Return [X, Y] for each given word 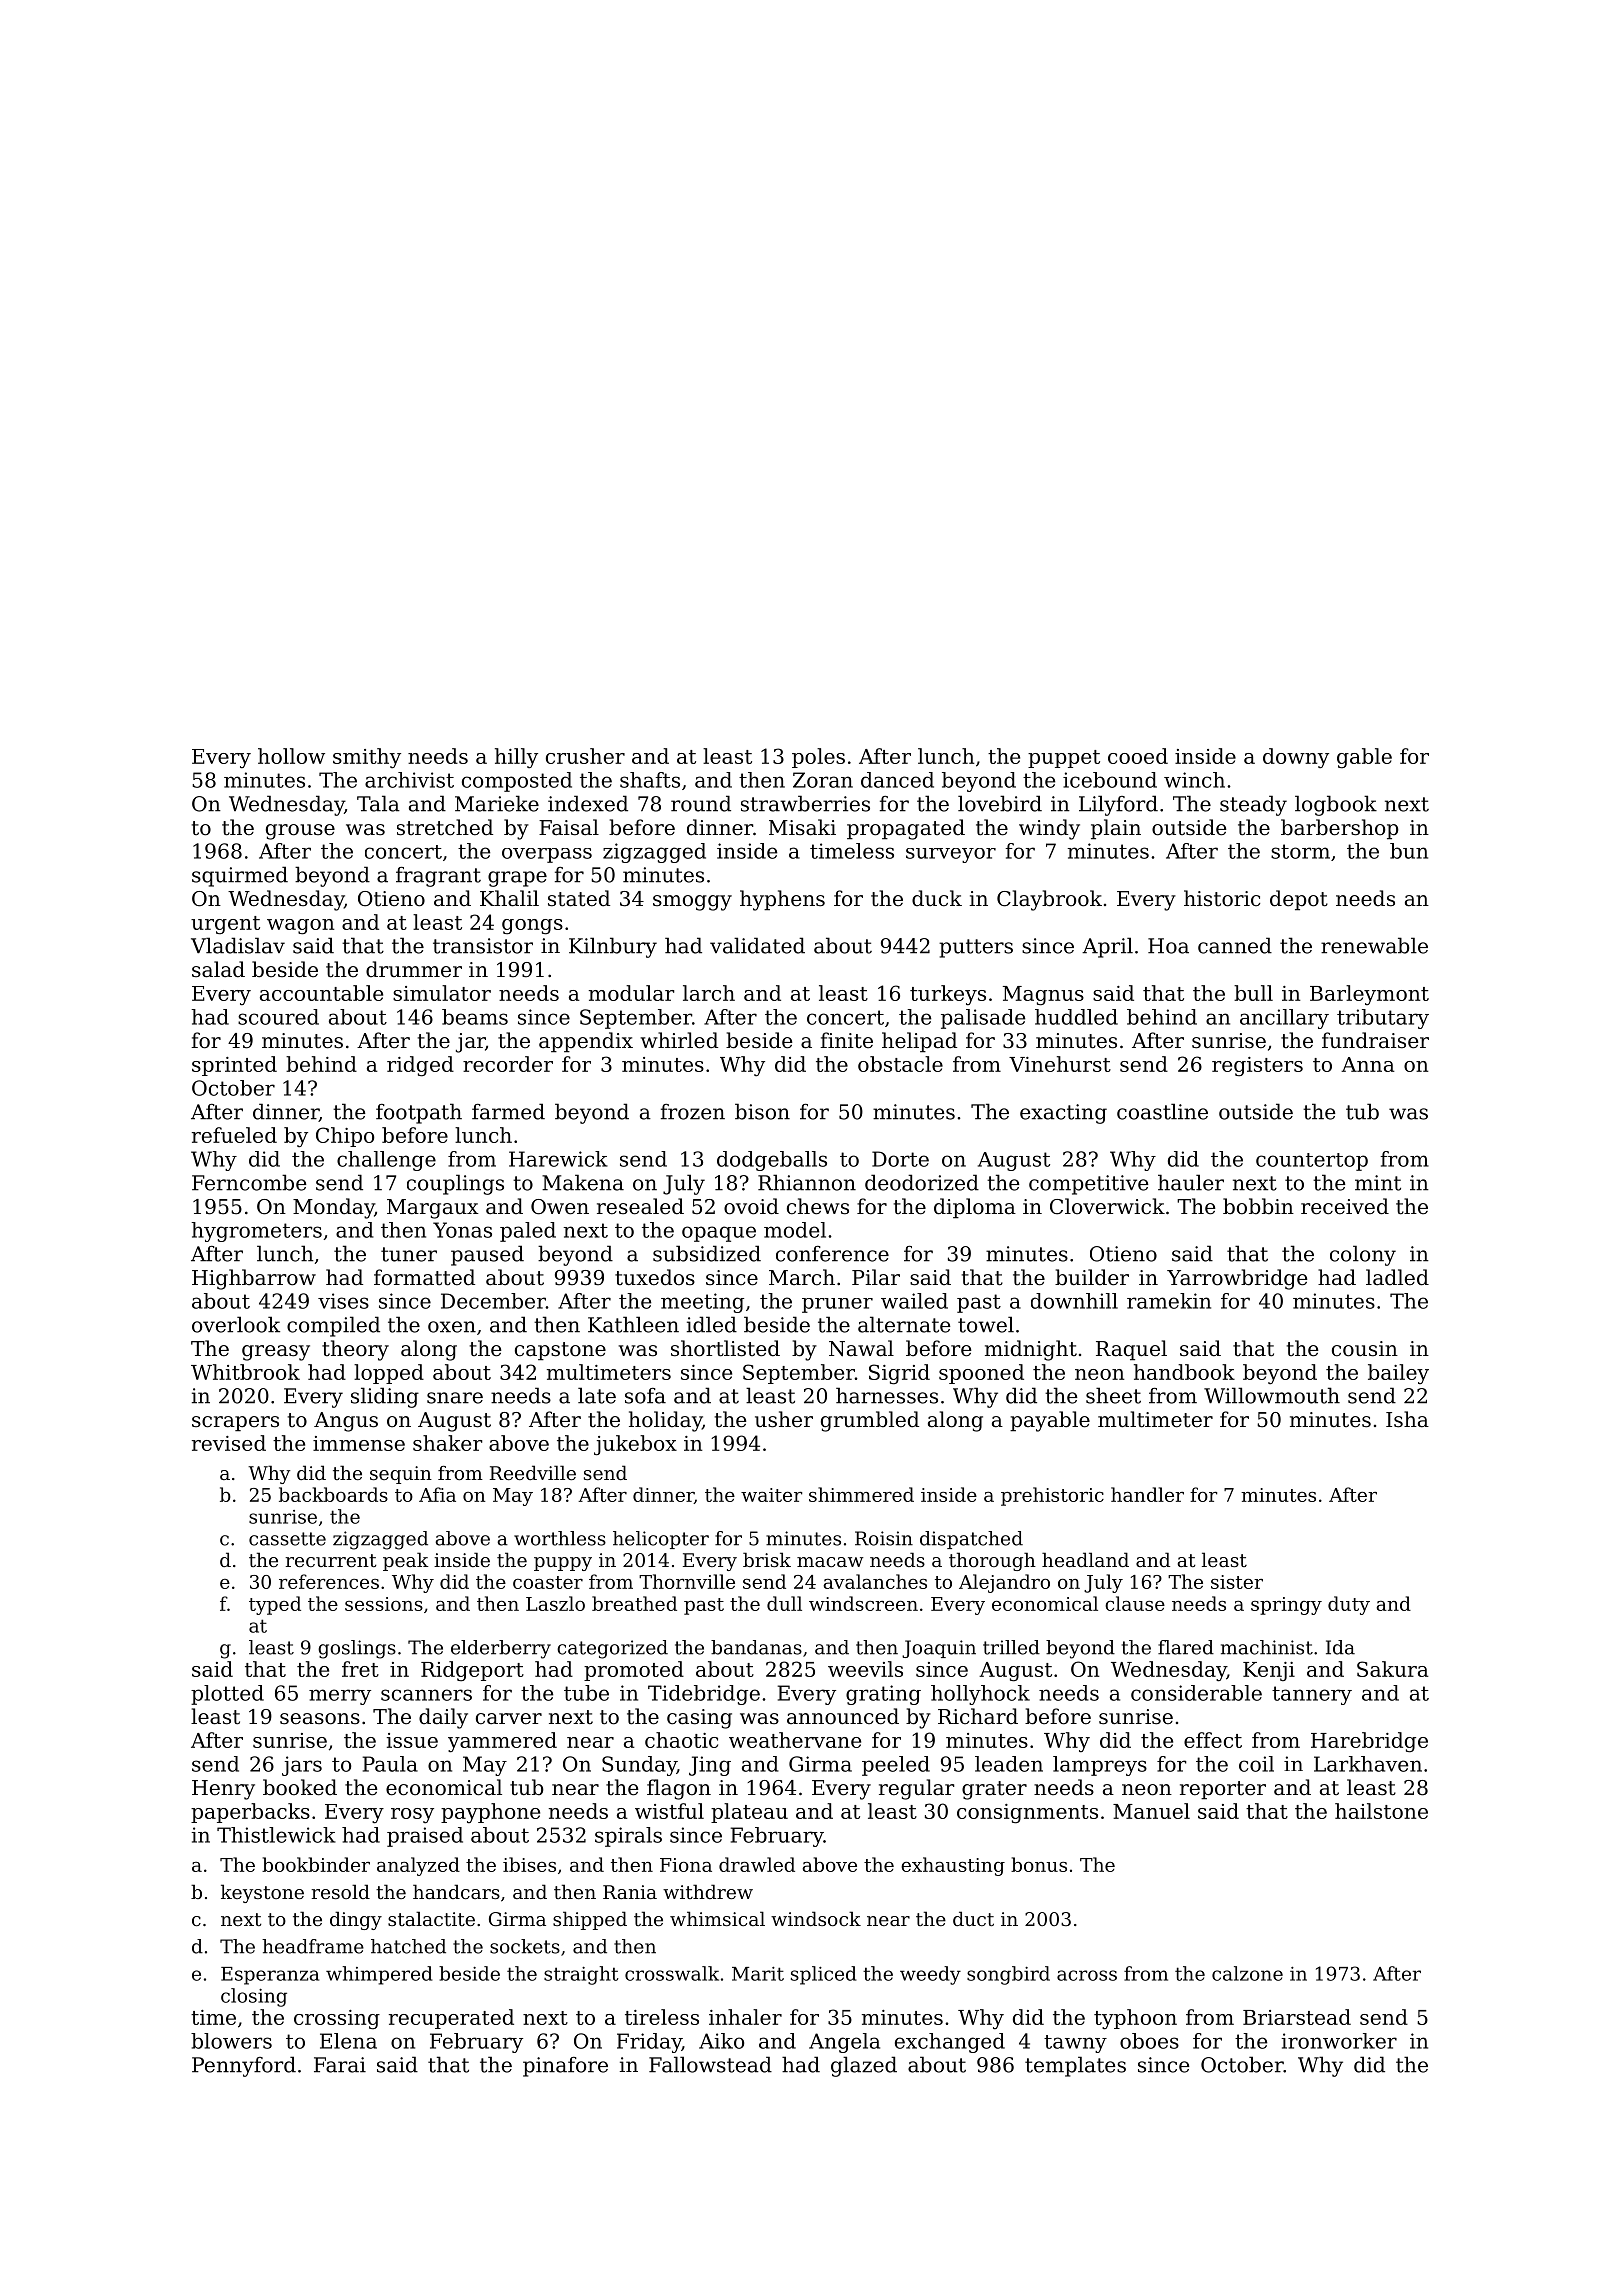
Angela [844, 2043]
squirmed [240, 876]
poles [818, 758]
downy [1296, 758]
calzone [1247, 1973]
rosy [412, 1816]
